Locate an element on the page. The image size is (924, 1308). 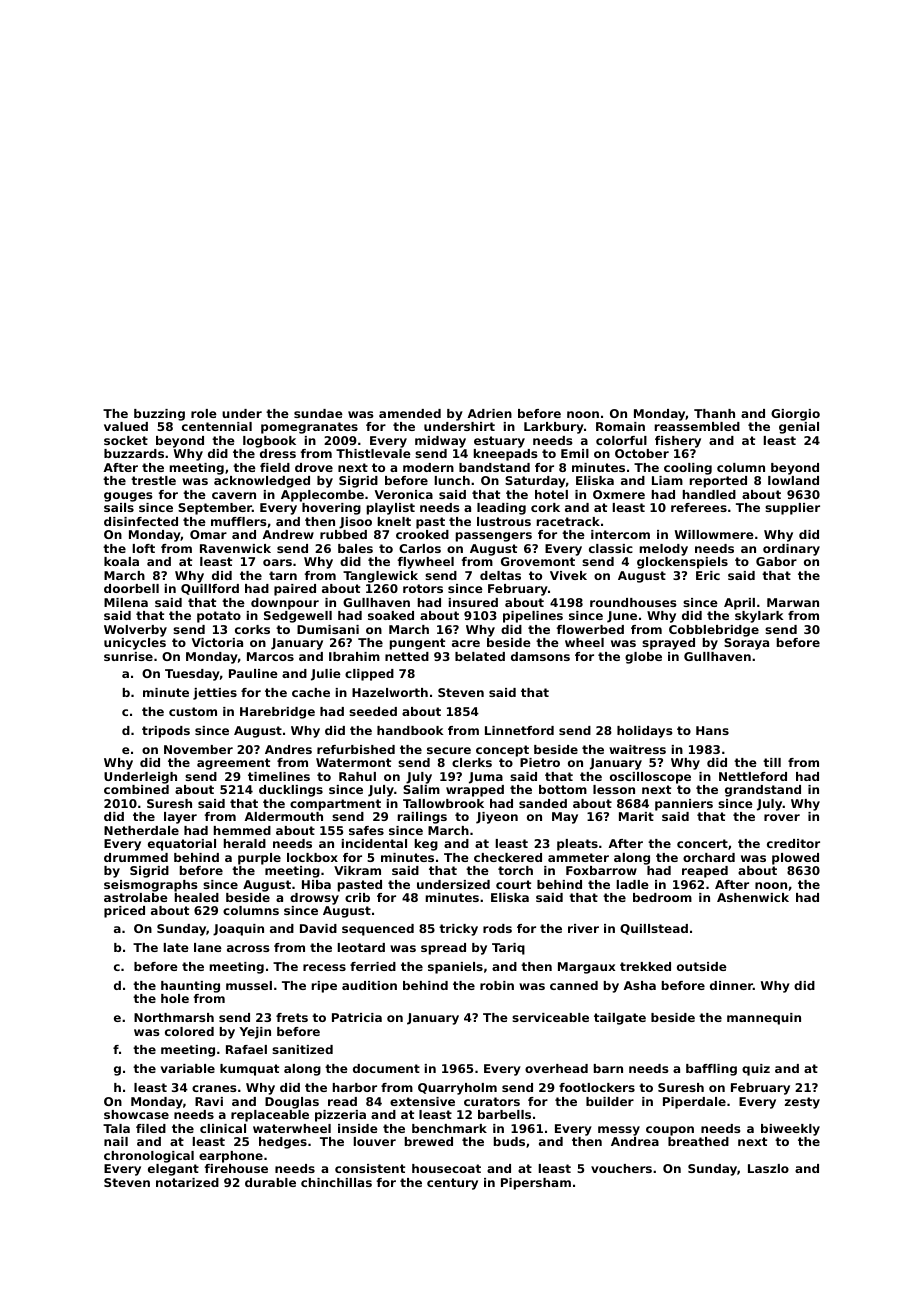
plowed is located at coordinates (795, 859).
